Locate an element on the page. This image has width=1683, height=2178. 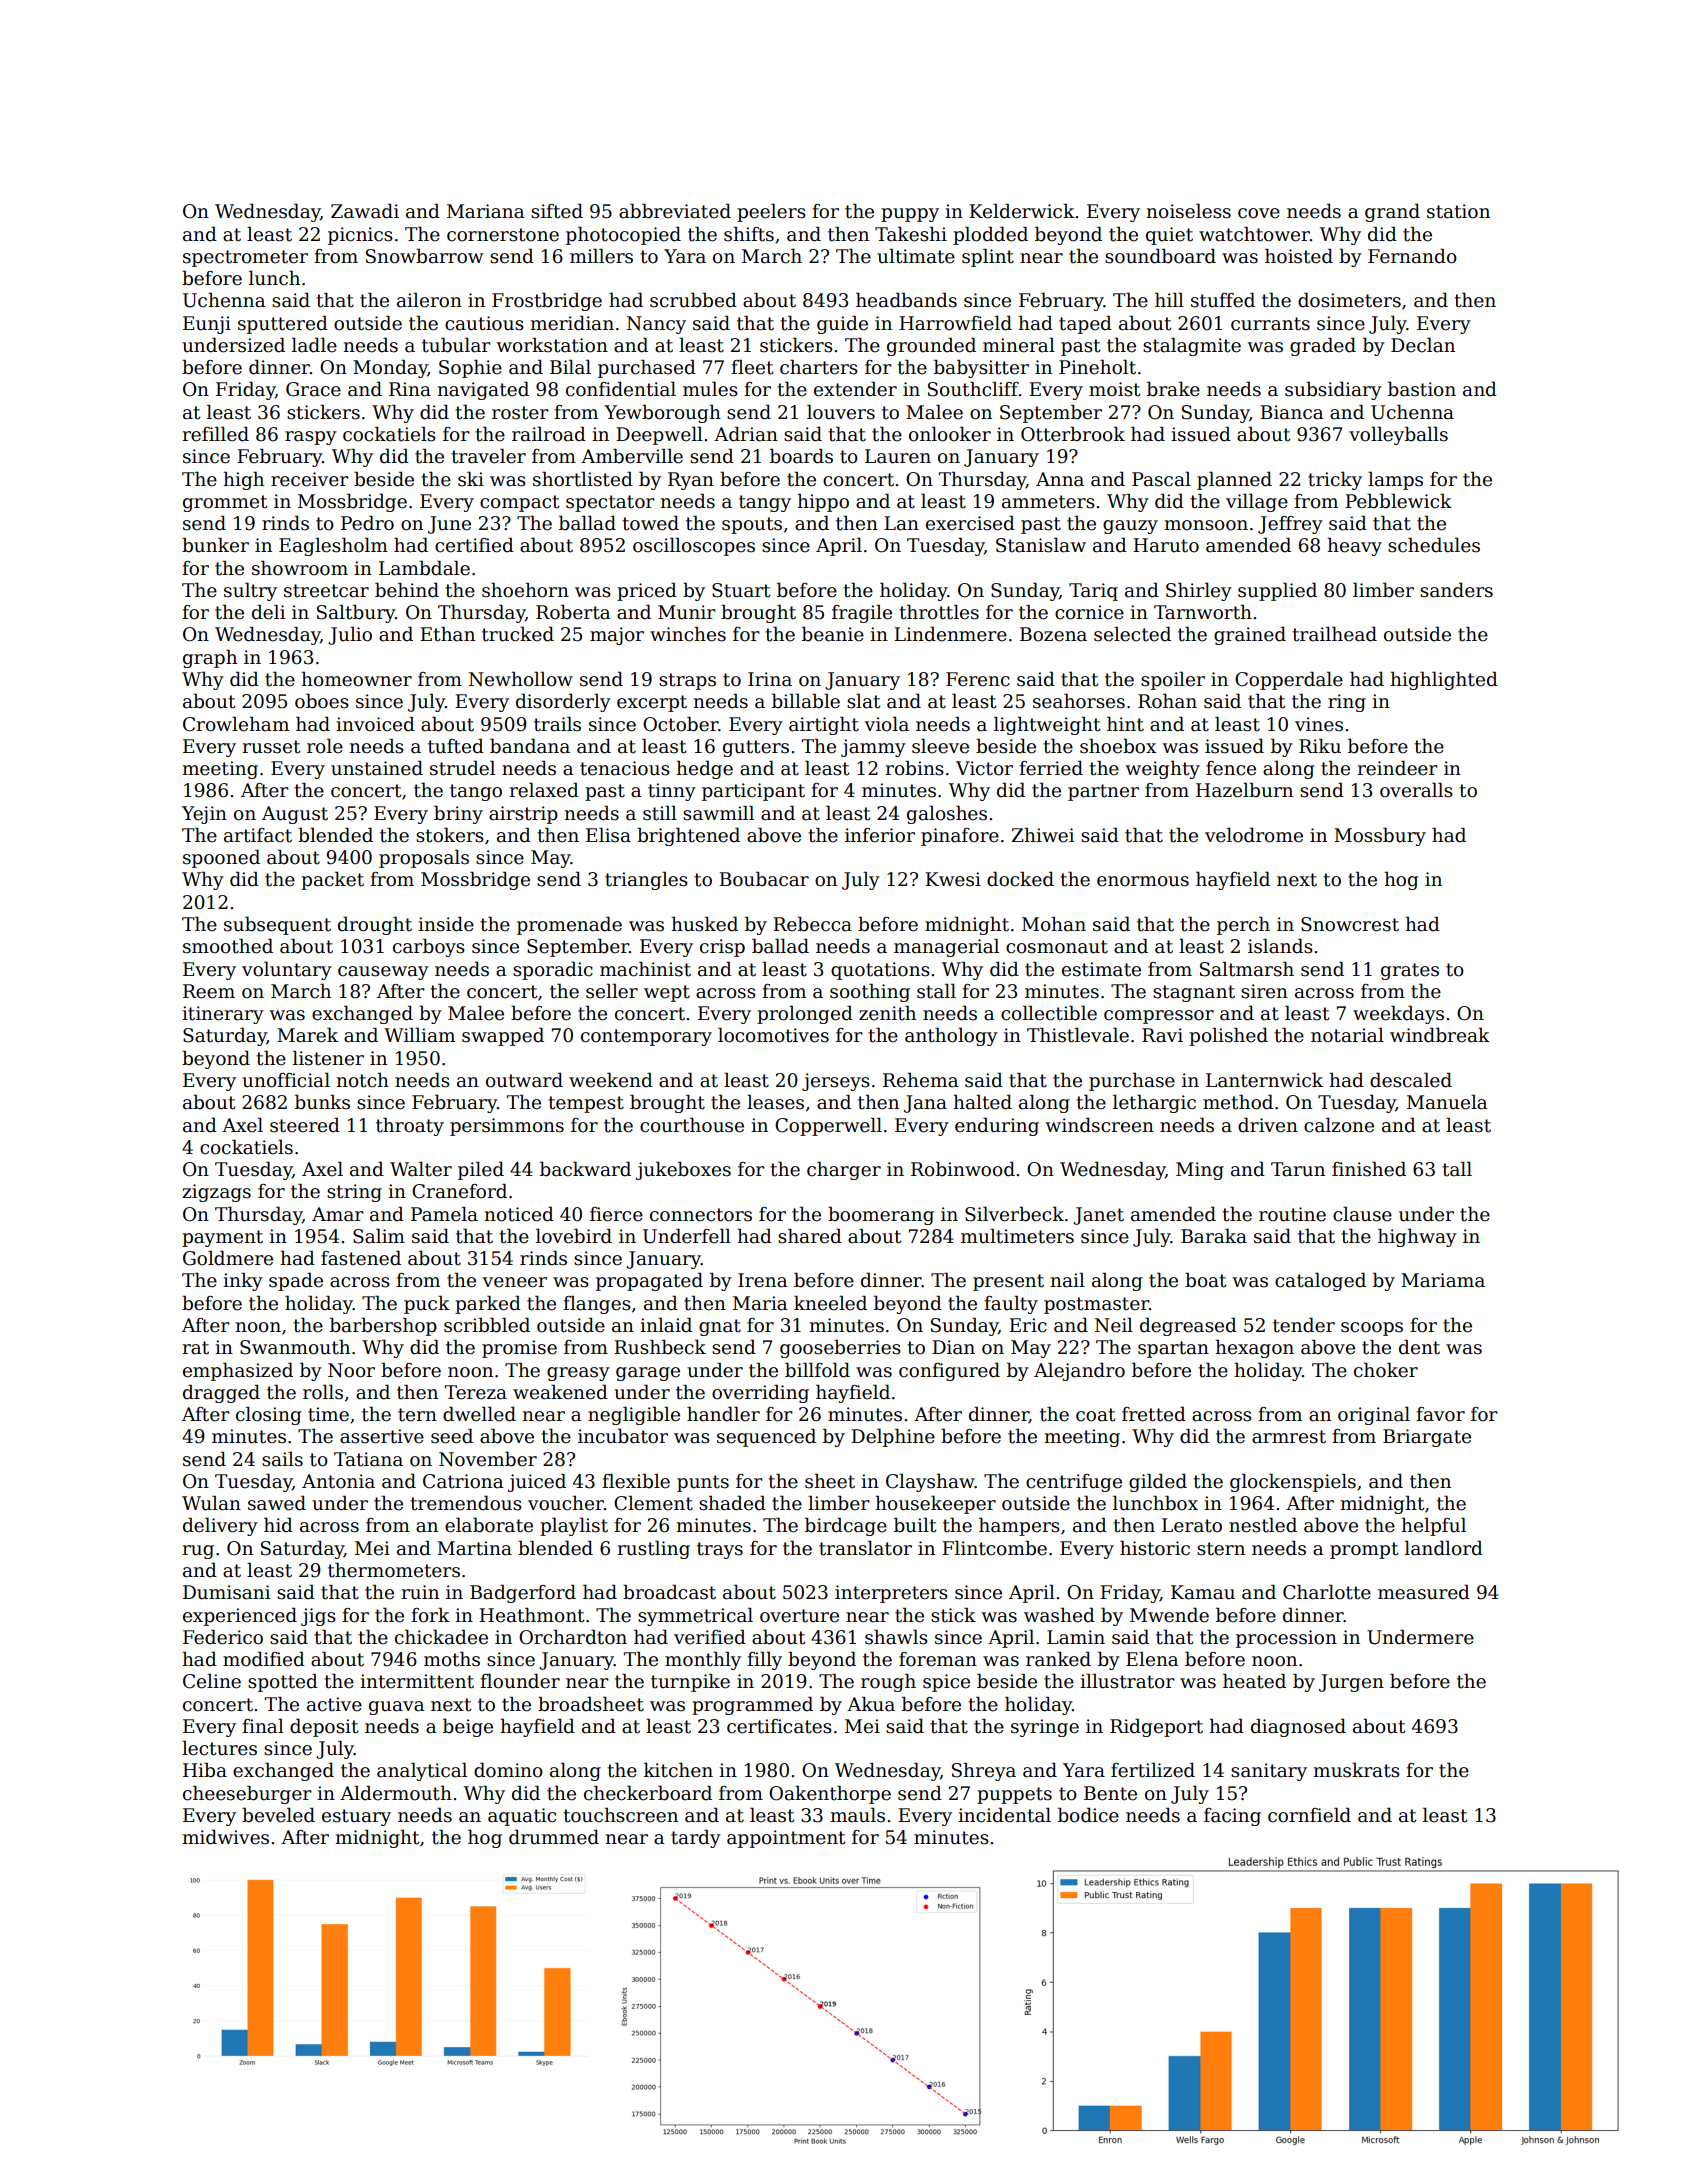
cornfield is located at coordinates (1309, 1815).
